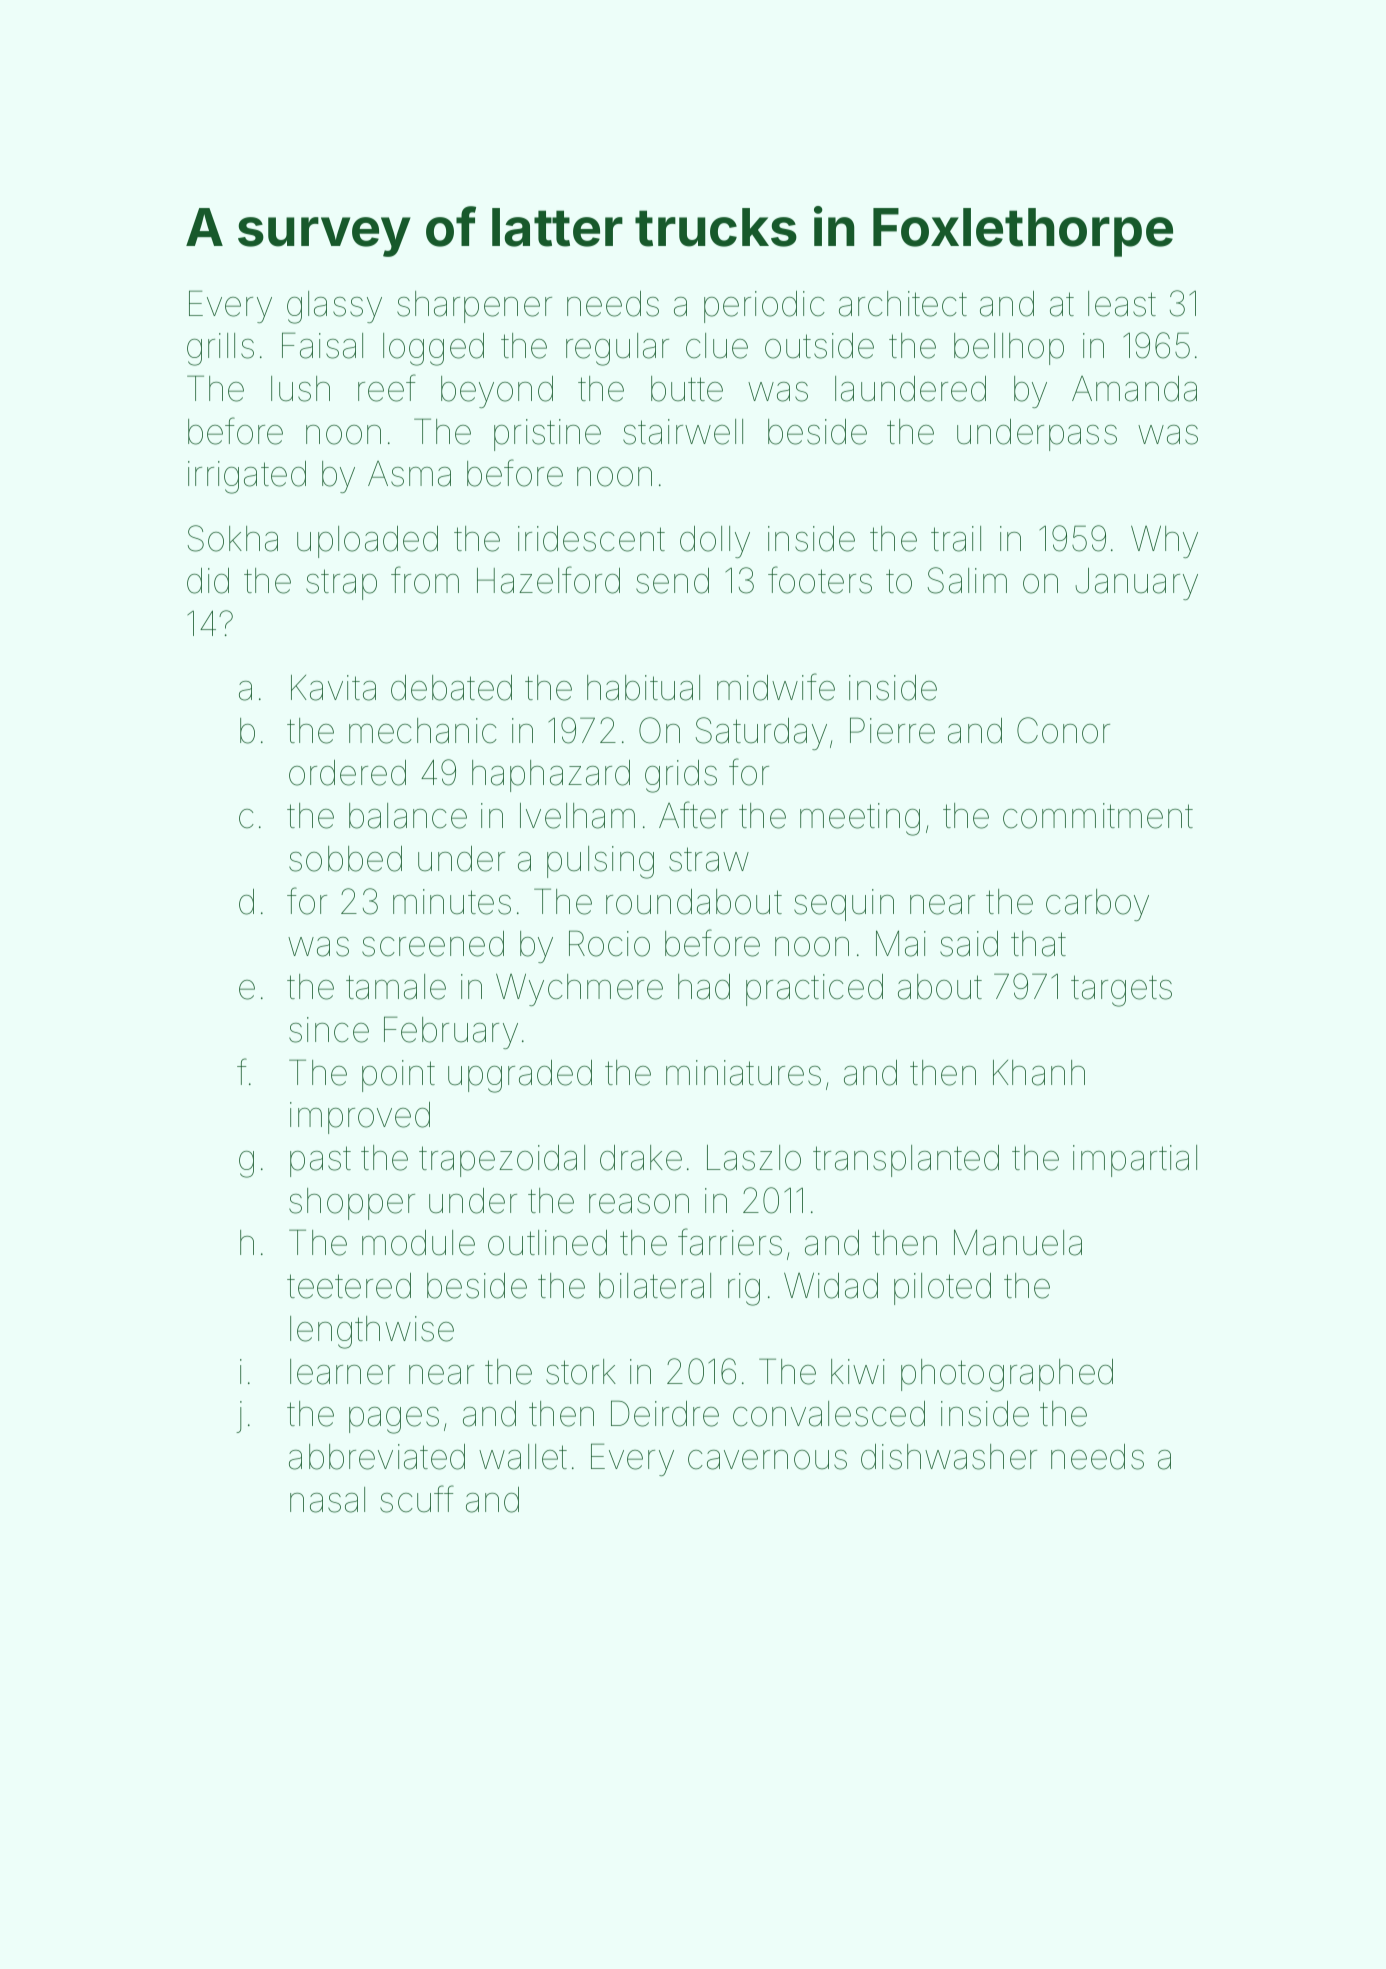 This screenshot has width=1386, height=1969. What do you see at coordinates (860, 819) in the screenshot?
I see `meeting` at bounding box center [860, 819].
